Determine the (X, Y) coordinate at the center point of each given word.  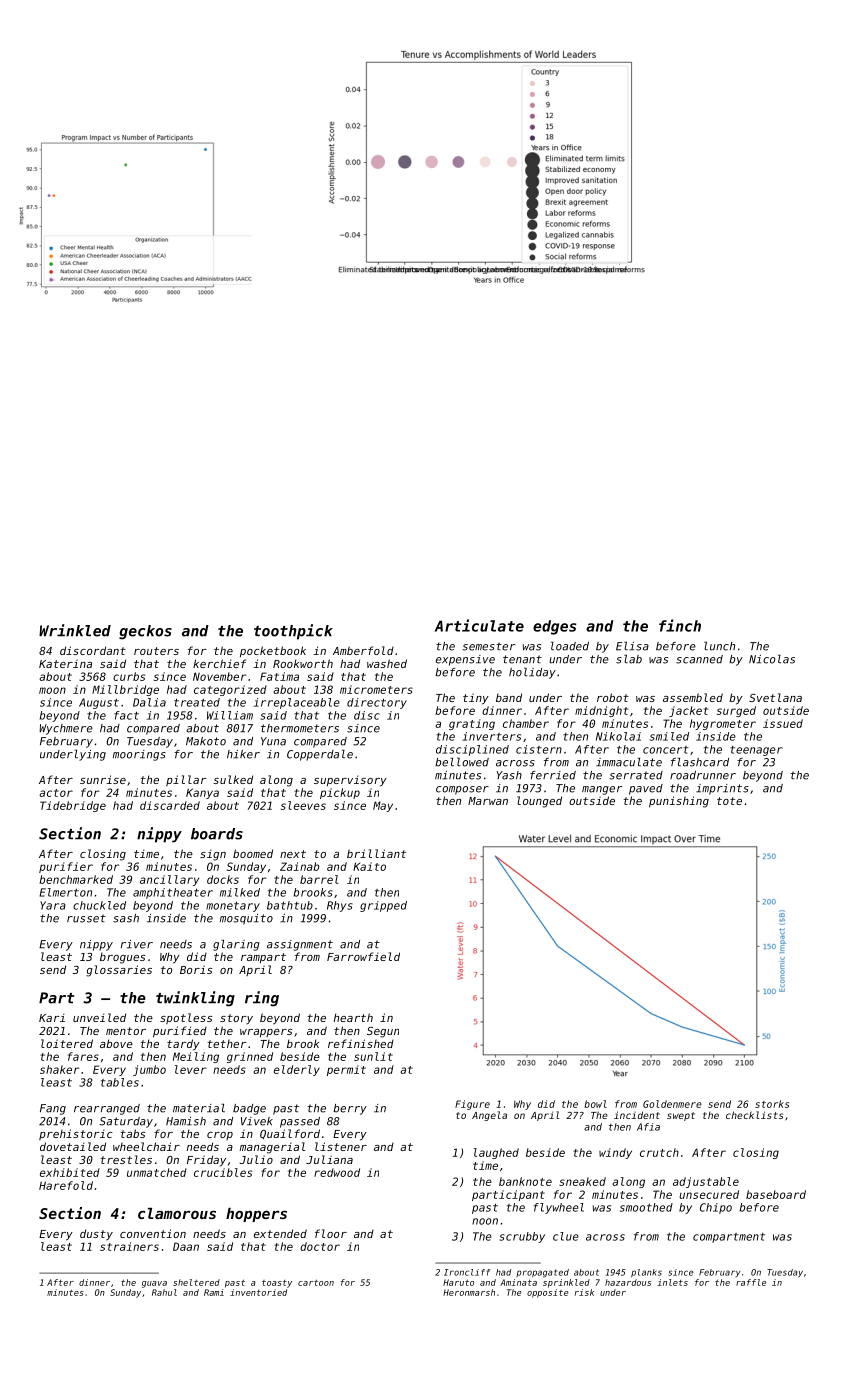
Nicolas (772, 659)
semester (488, 646)
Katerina (65, 663)
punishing (679, 802)
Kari (52, 1017)
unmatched (157, 1172)
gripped (383, 906)
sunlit (373, 1056)
